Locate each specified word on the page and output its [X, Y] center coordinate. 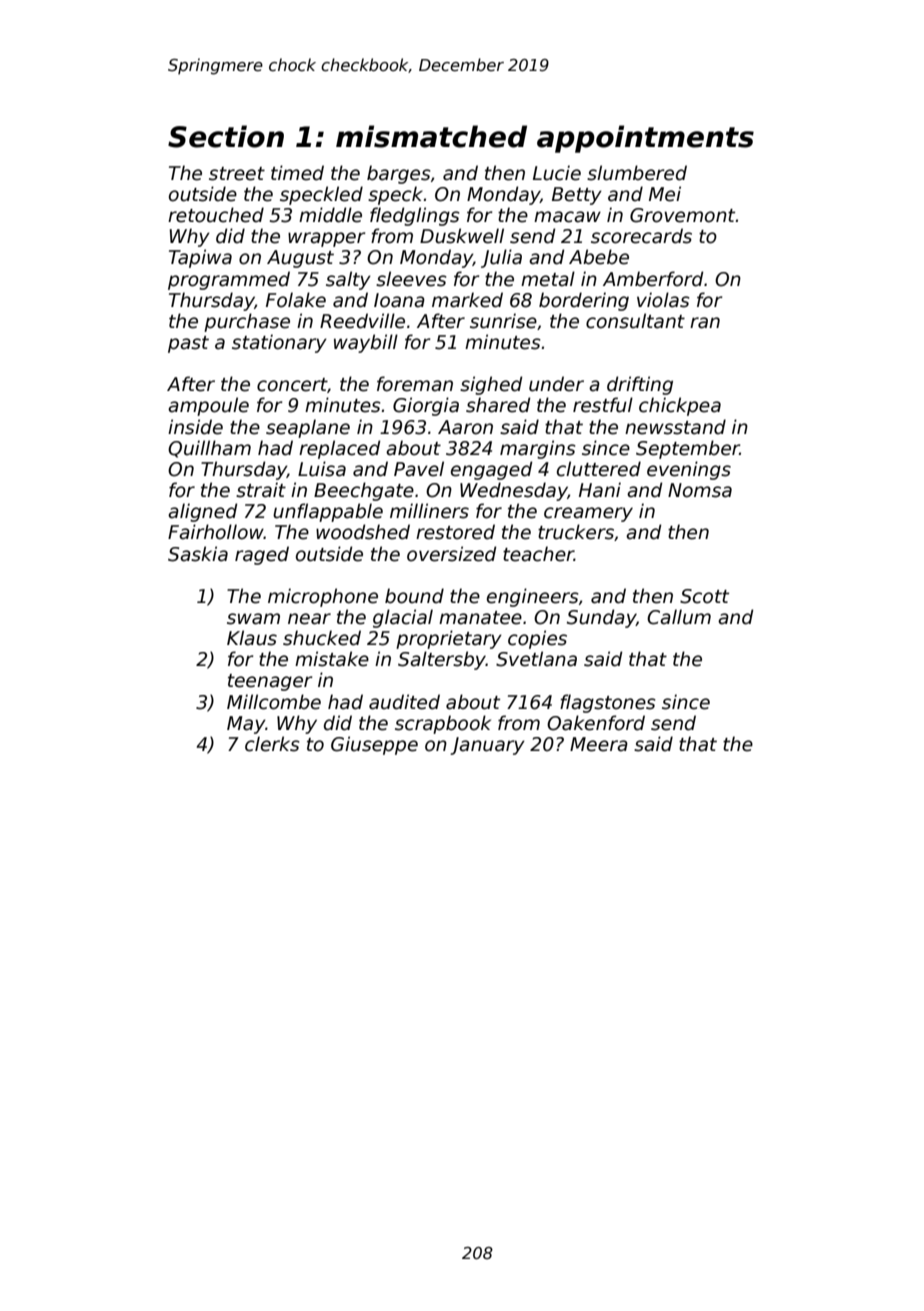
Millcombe [274, 702]
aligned [202, 512]
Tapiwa [200, 258]
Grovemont [682, 215]
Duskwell [462, 236]
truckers [576, 532]
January [487, 746]
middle [330, 215]
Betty [577, 196]
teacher [538, 554]
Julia [501, 258]
